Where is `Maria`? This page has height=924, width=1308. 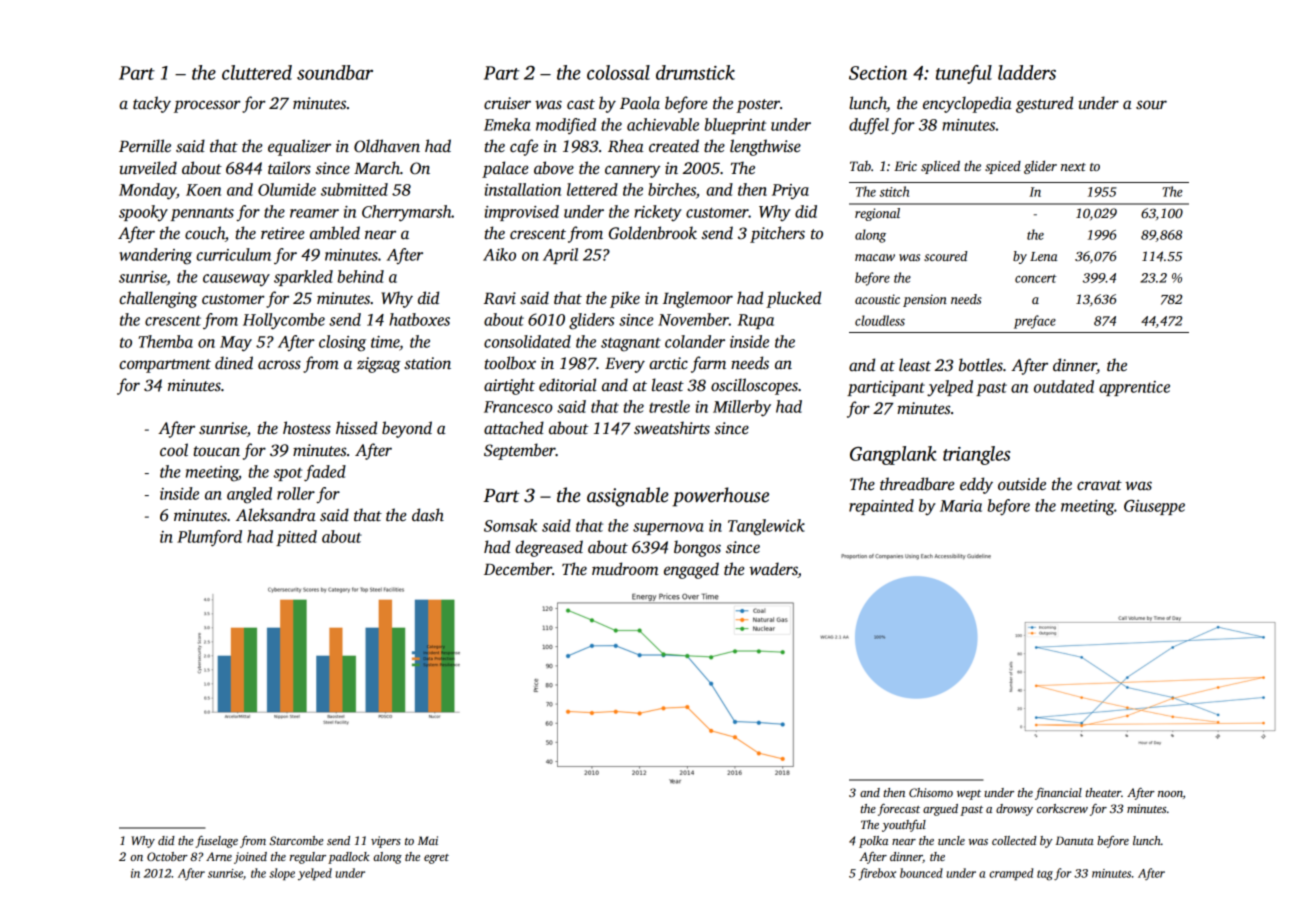 Maria is located at coordinates (961, 506).
